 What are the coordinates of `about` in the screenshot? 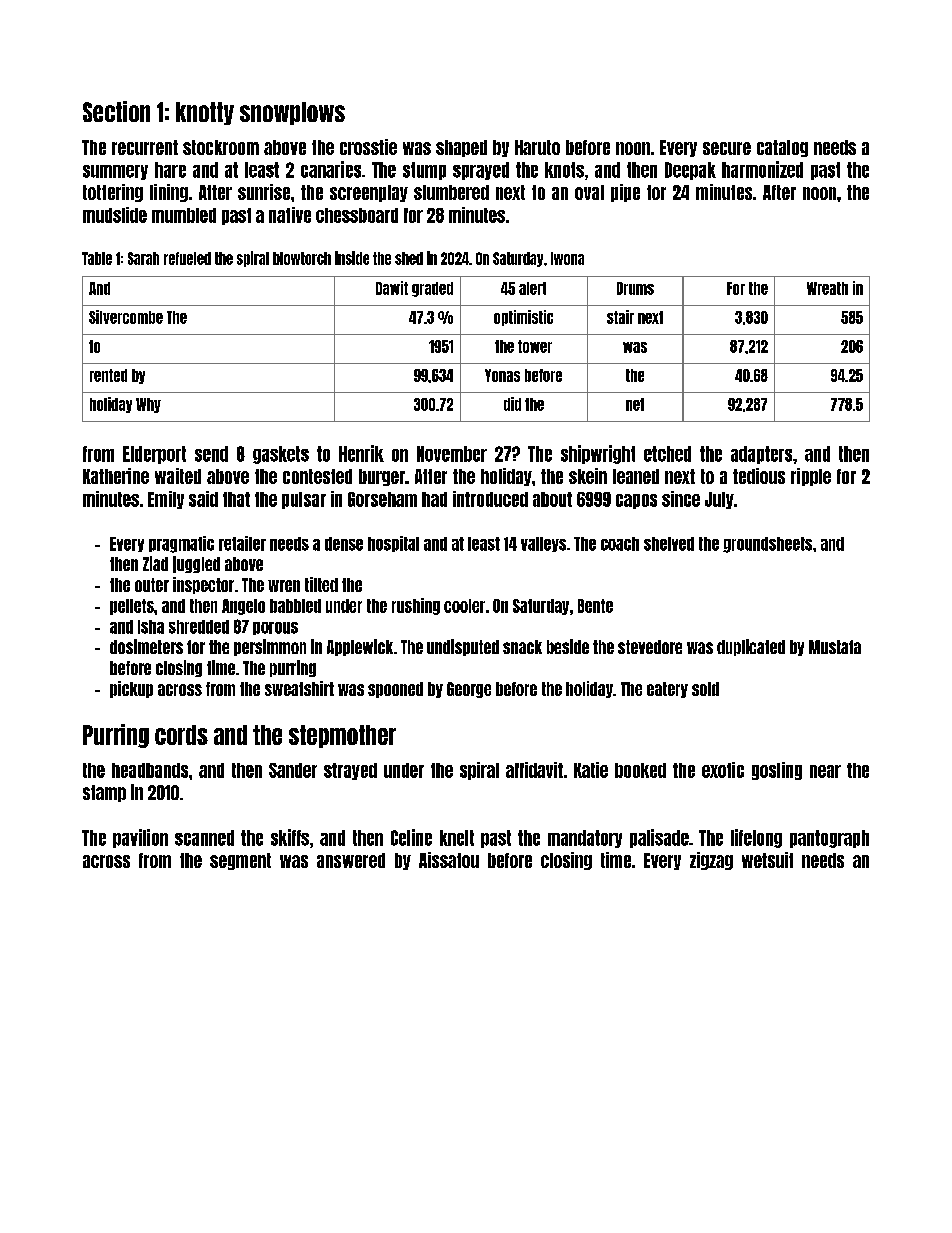 It's located at (552, 499).
